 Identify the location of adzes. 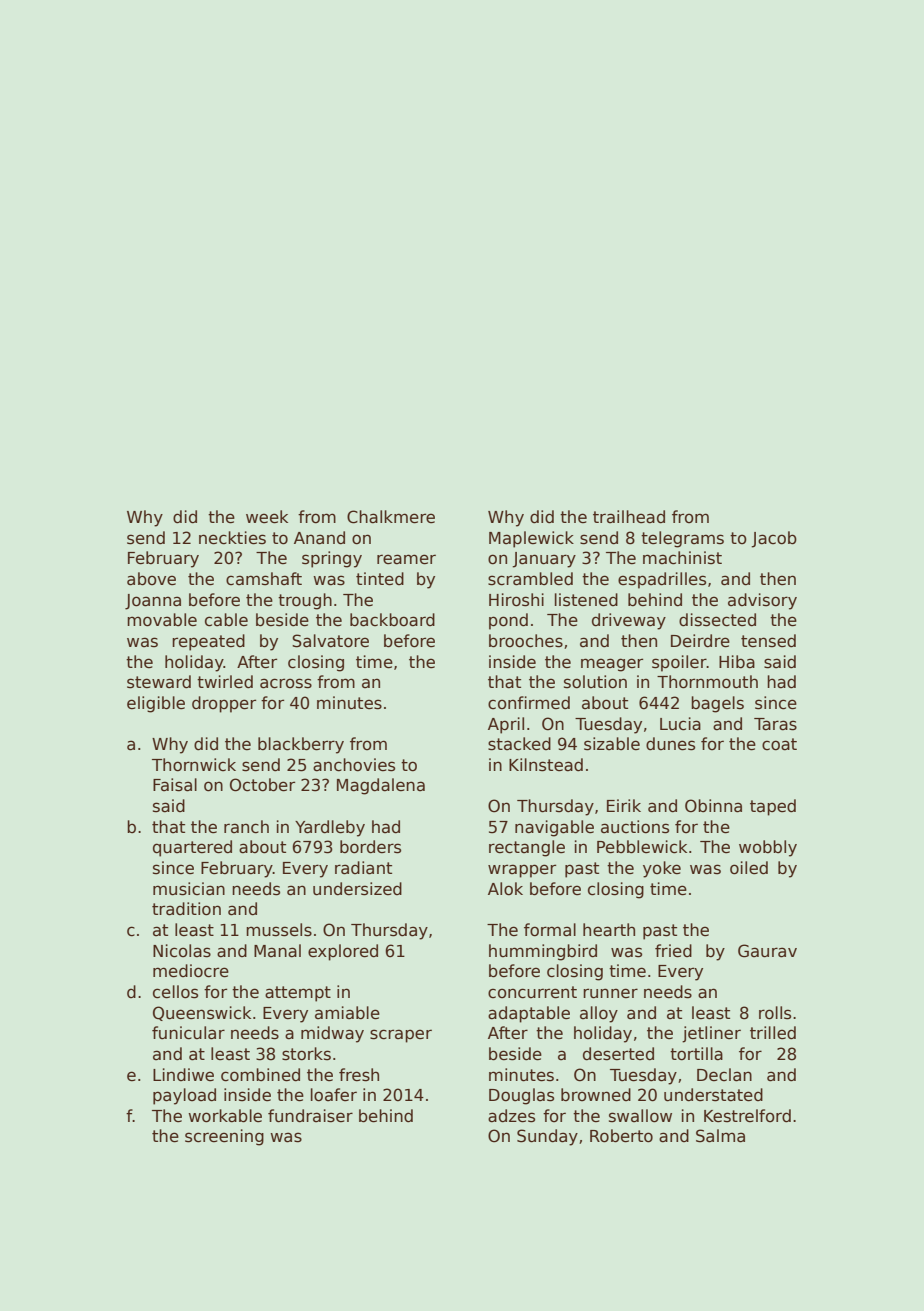
(511, 1116).
